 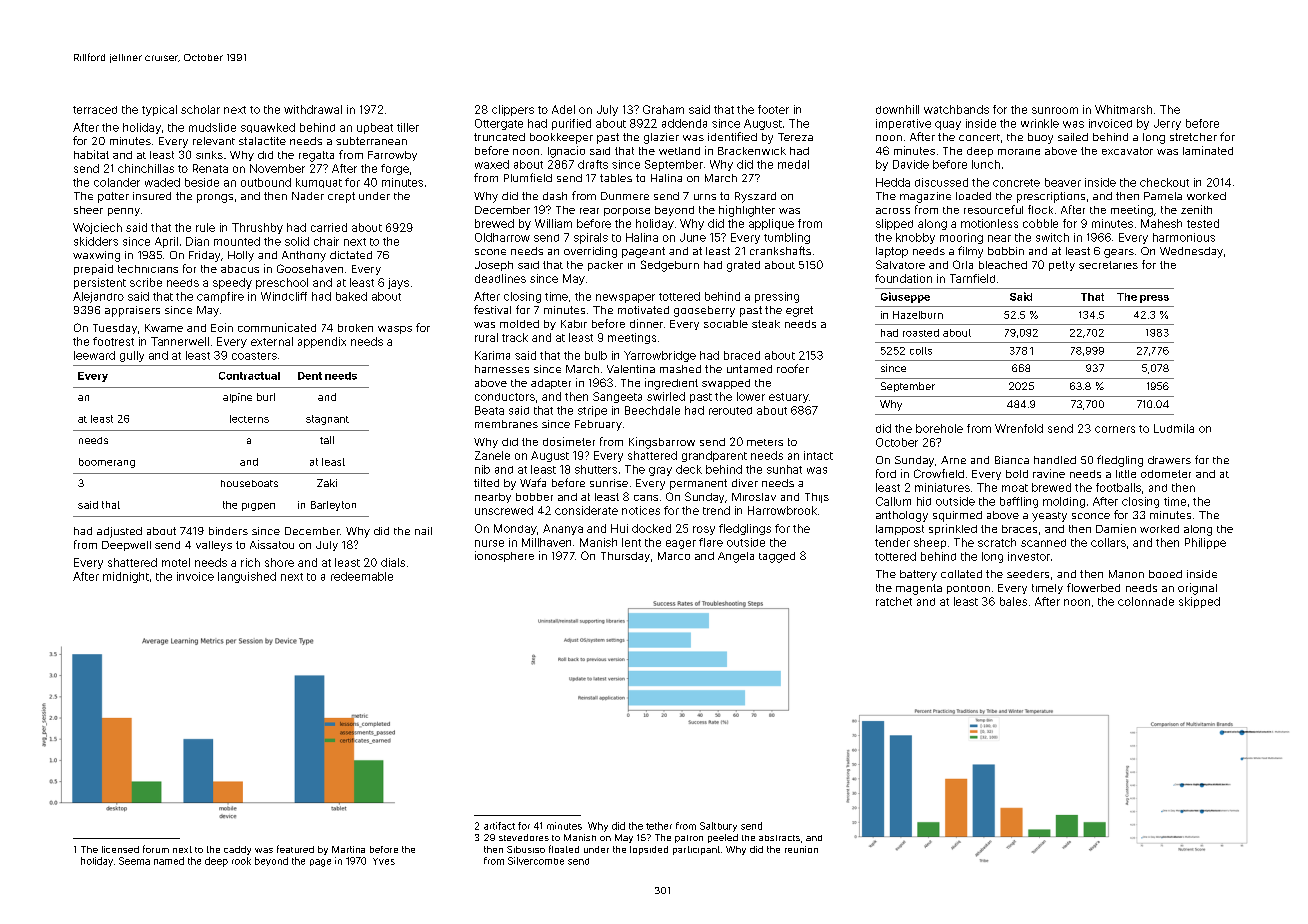 I want to click on skipped, so click(x=1199, y=602).
